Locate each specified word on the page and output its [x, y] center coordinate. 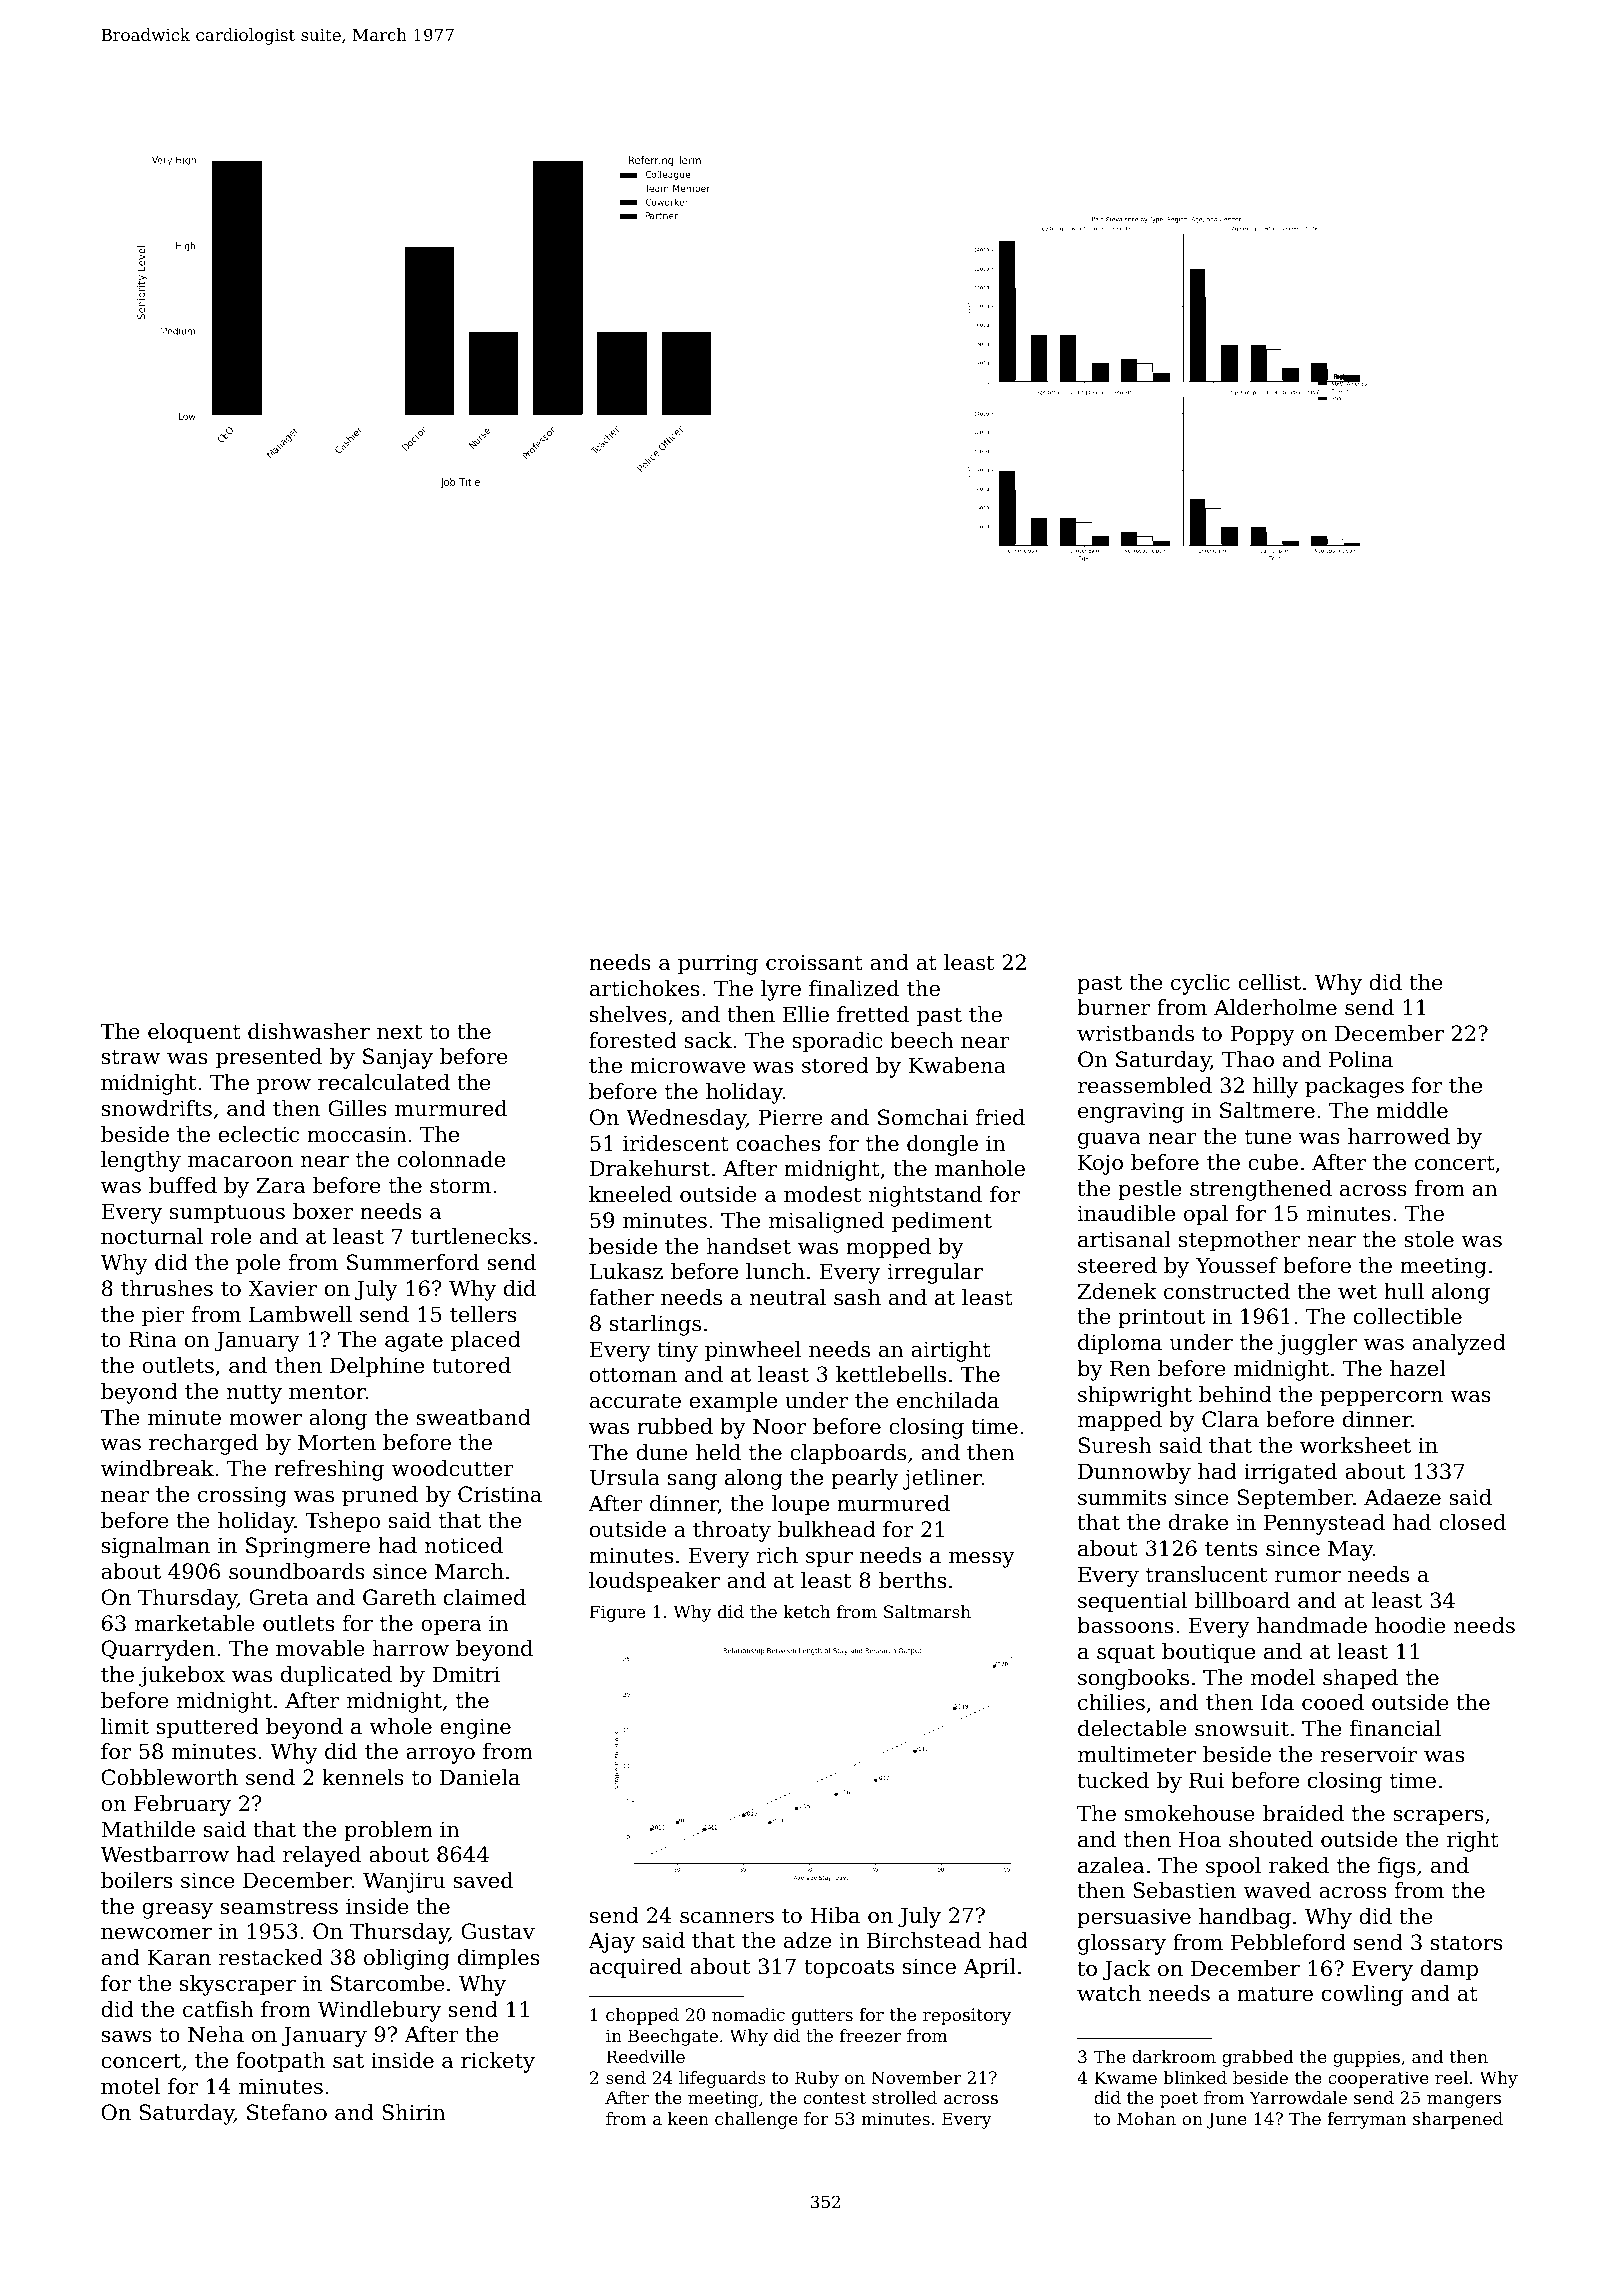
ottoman [633, 1375]
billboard [1242, 1600]
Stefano [287, 2112]
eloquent [194, 1033]
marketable [195, 1623]
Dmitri [466, 1674]
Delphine [377, 1367]
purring [718, 964]
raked [1299, 1865]
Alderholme [1275, 1007]
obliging [407, 1959]
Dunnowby [1134, 1473]
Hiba [835, 1915]
